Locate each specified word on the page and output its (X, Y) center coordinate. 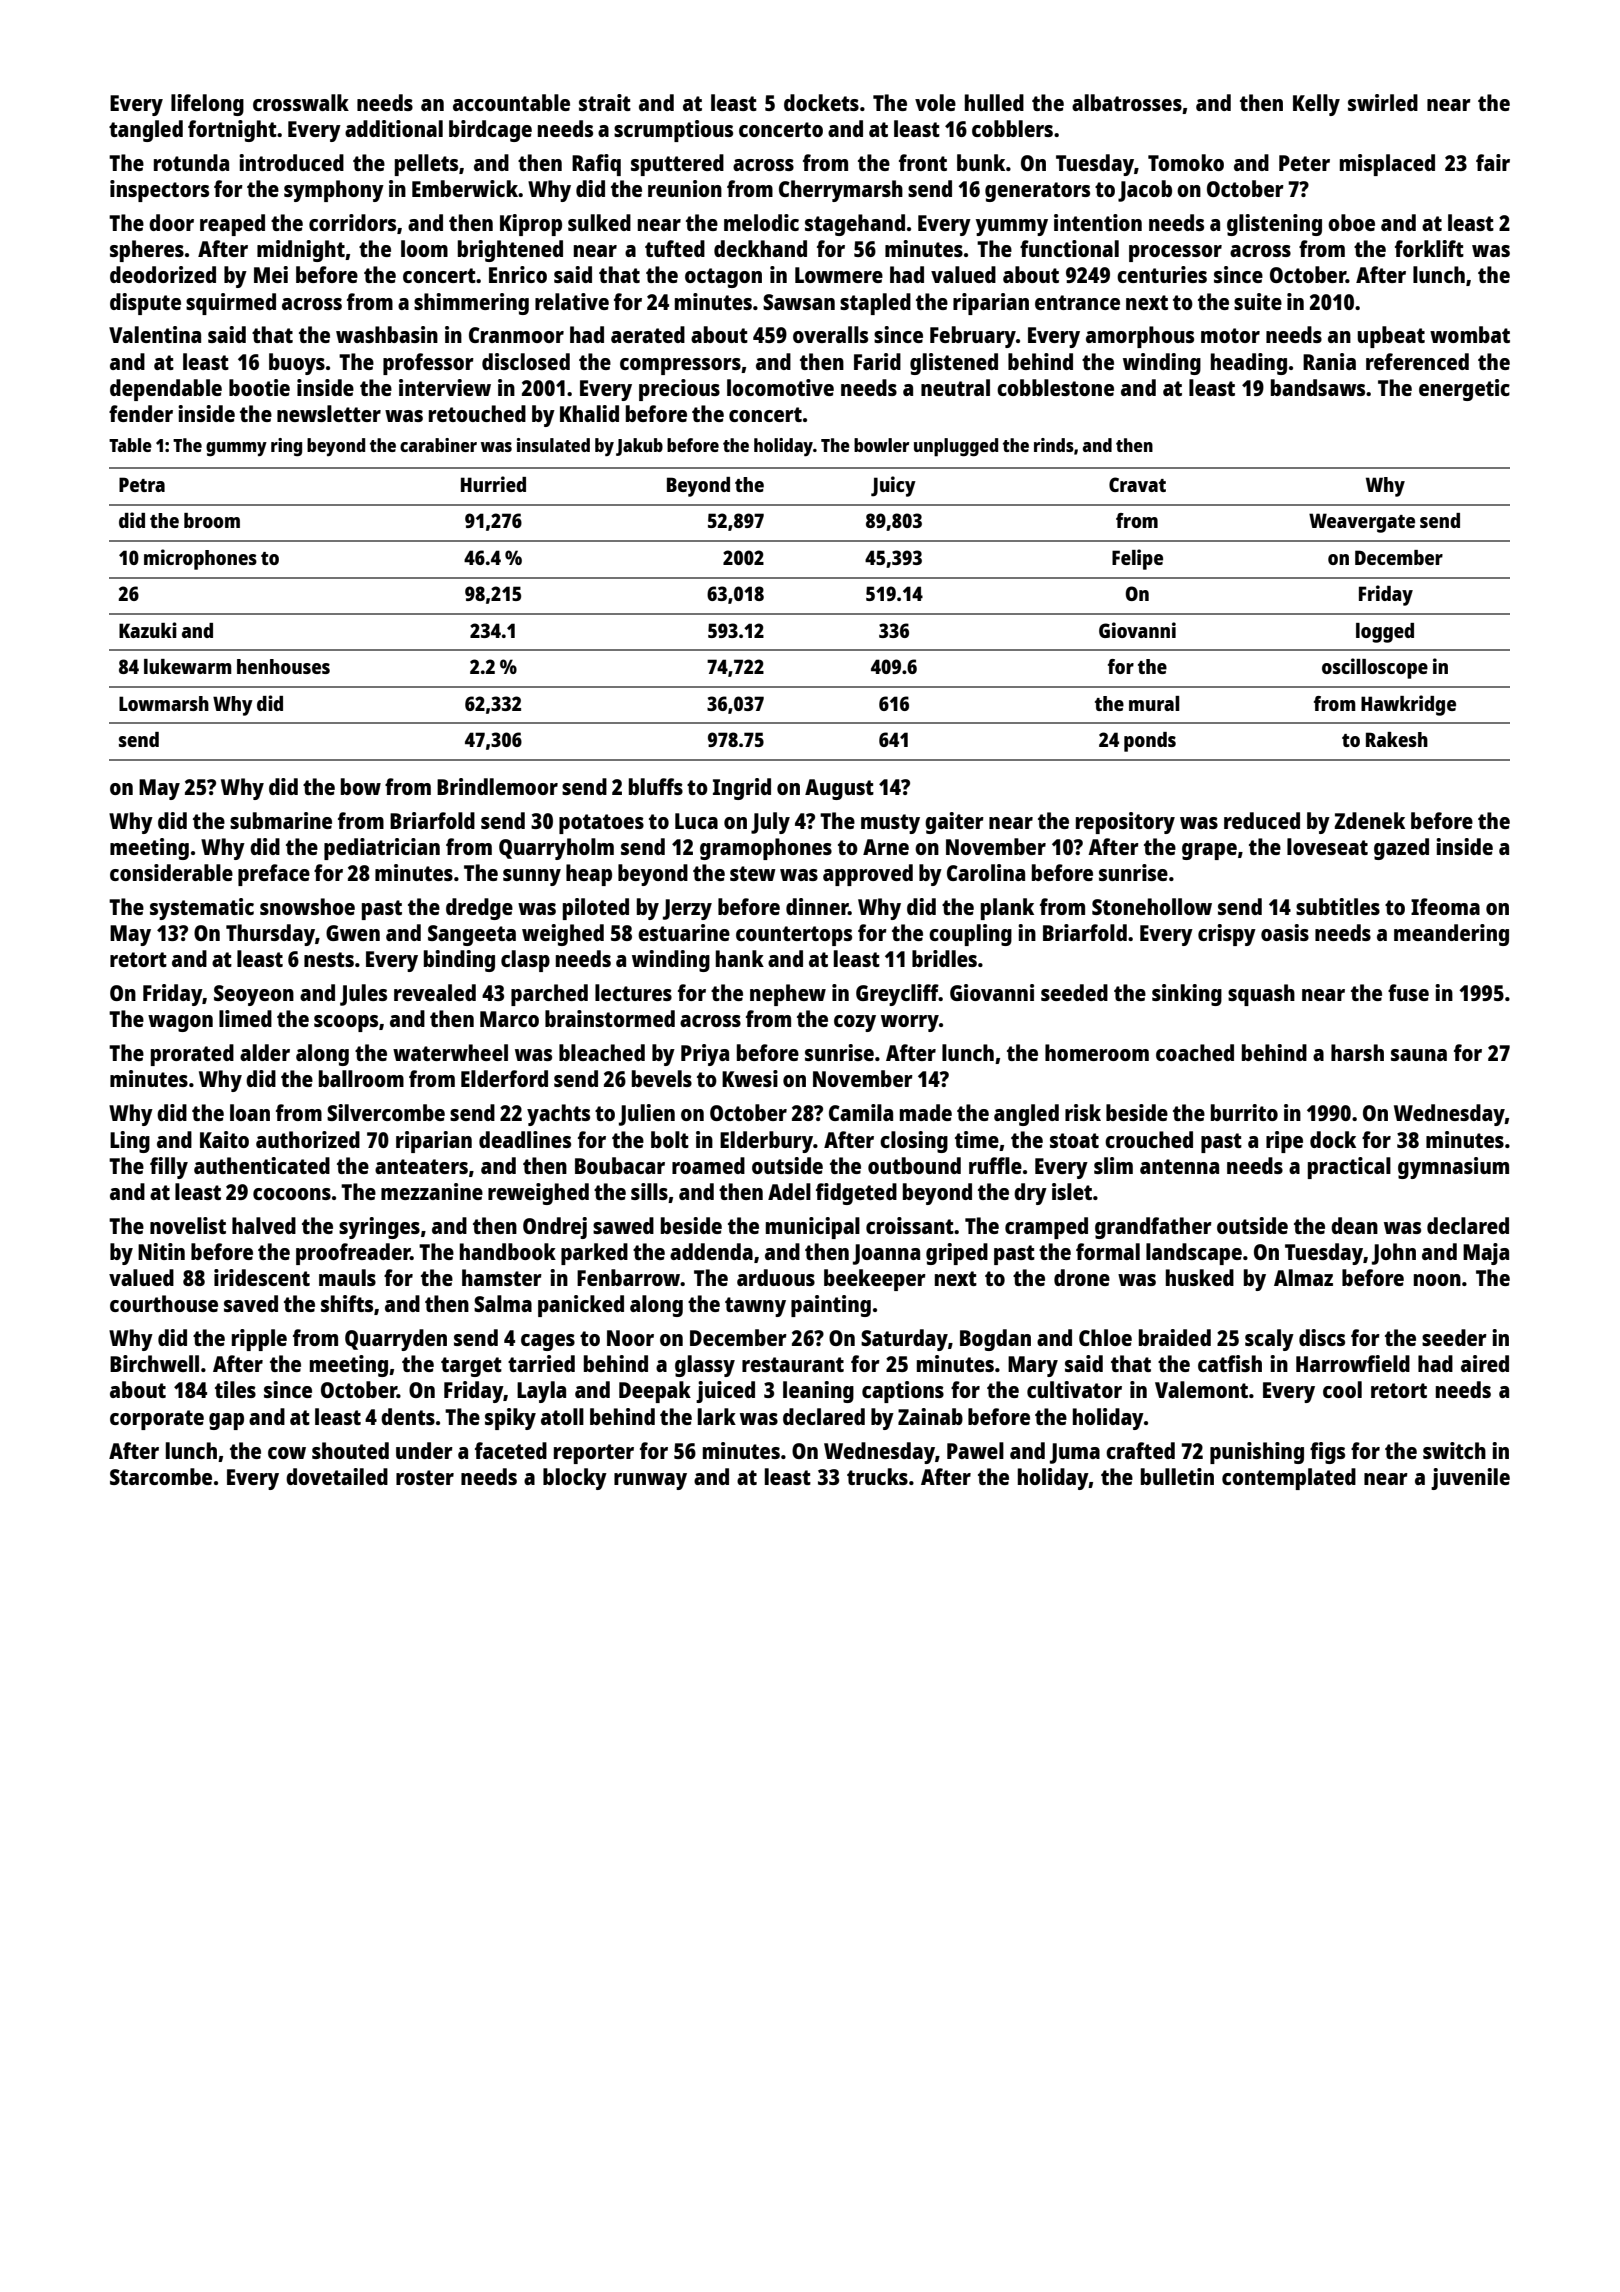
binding (459, 961)
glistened (954, 364)
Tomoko (1186, 162)
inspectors (159, 191)
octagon (723, 278)
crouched (1149, 1139)
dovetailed (337, 1476)
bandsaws (1318, 387)
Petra (142, 484)
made (926, 1112)
